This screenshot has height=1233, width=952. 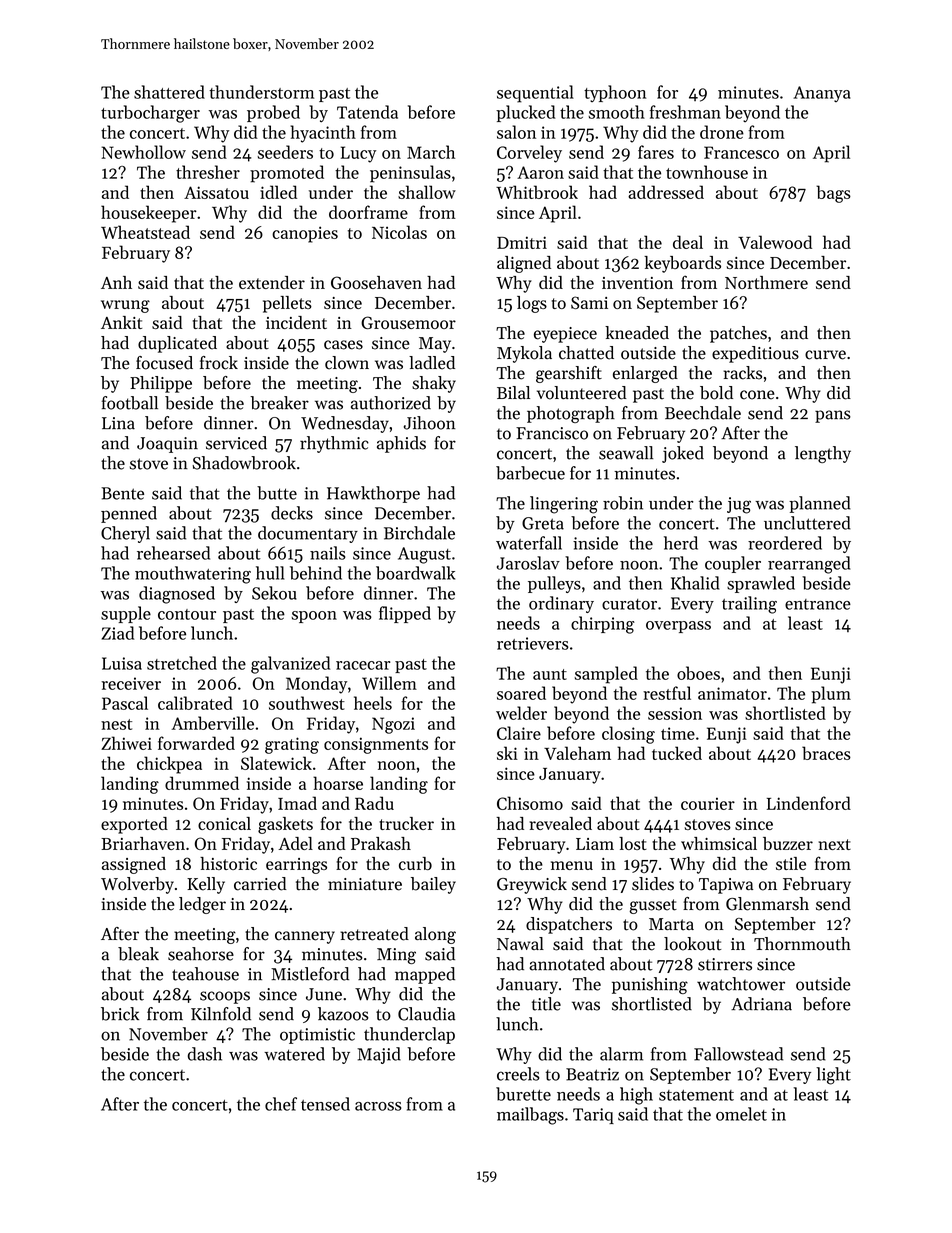 I want to click on wrung, so click(x=125, y=306).
